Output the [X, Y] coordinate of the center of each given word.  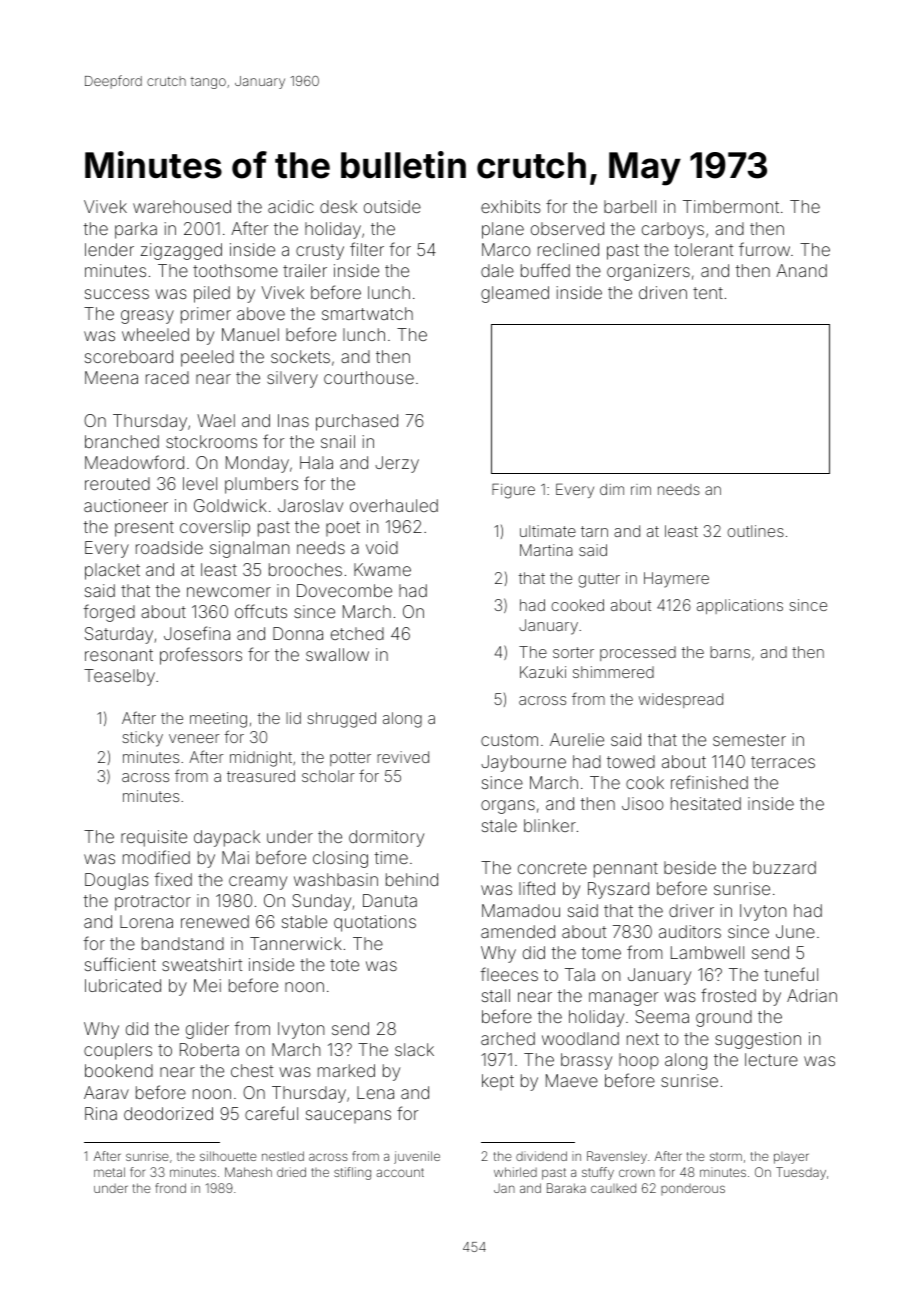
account [400, 1172]
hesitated [706, 803]
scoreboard [129, 356]
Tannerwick [296, 943]
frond [170, 1188]
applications [740, 606]
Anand [801, 270]
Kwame [382, 569]
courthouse [369, 377]
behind [412, 879]
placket [112, 571]
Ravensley [617, 1157]
